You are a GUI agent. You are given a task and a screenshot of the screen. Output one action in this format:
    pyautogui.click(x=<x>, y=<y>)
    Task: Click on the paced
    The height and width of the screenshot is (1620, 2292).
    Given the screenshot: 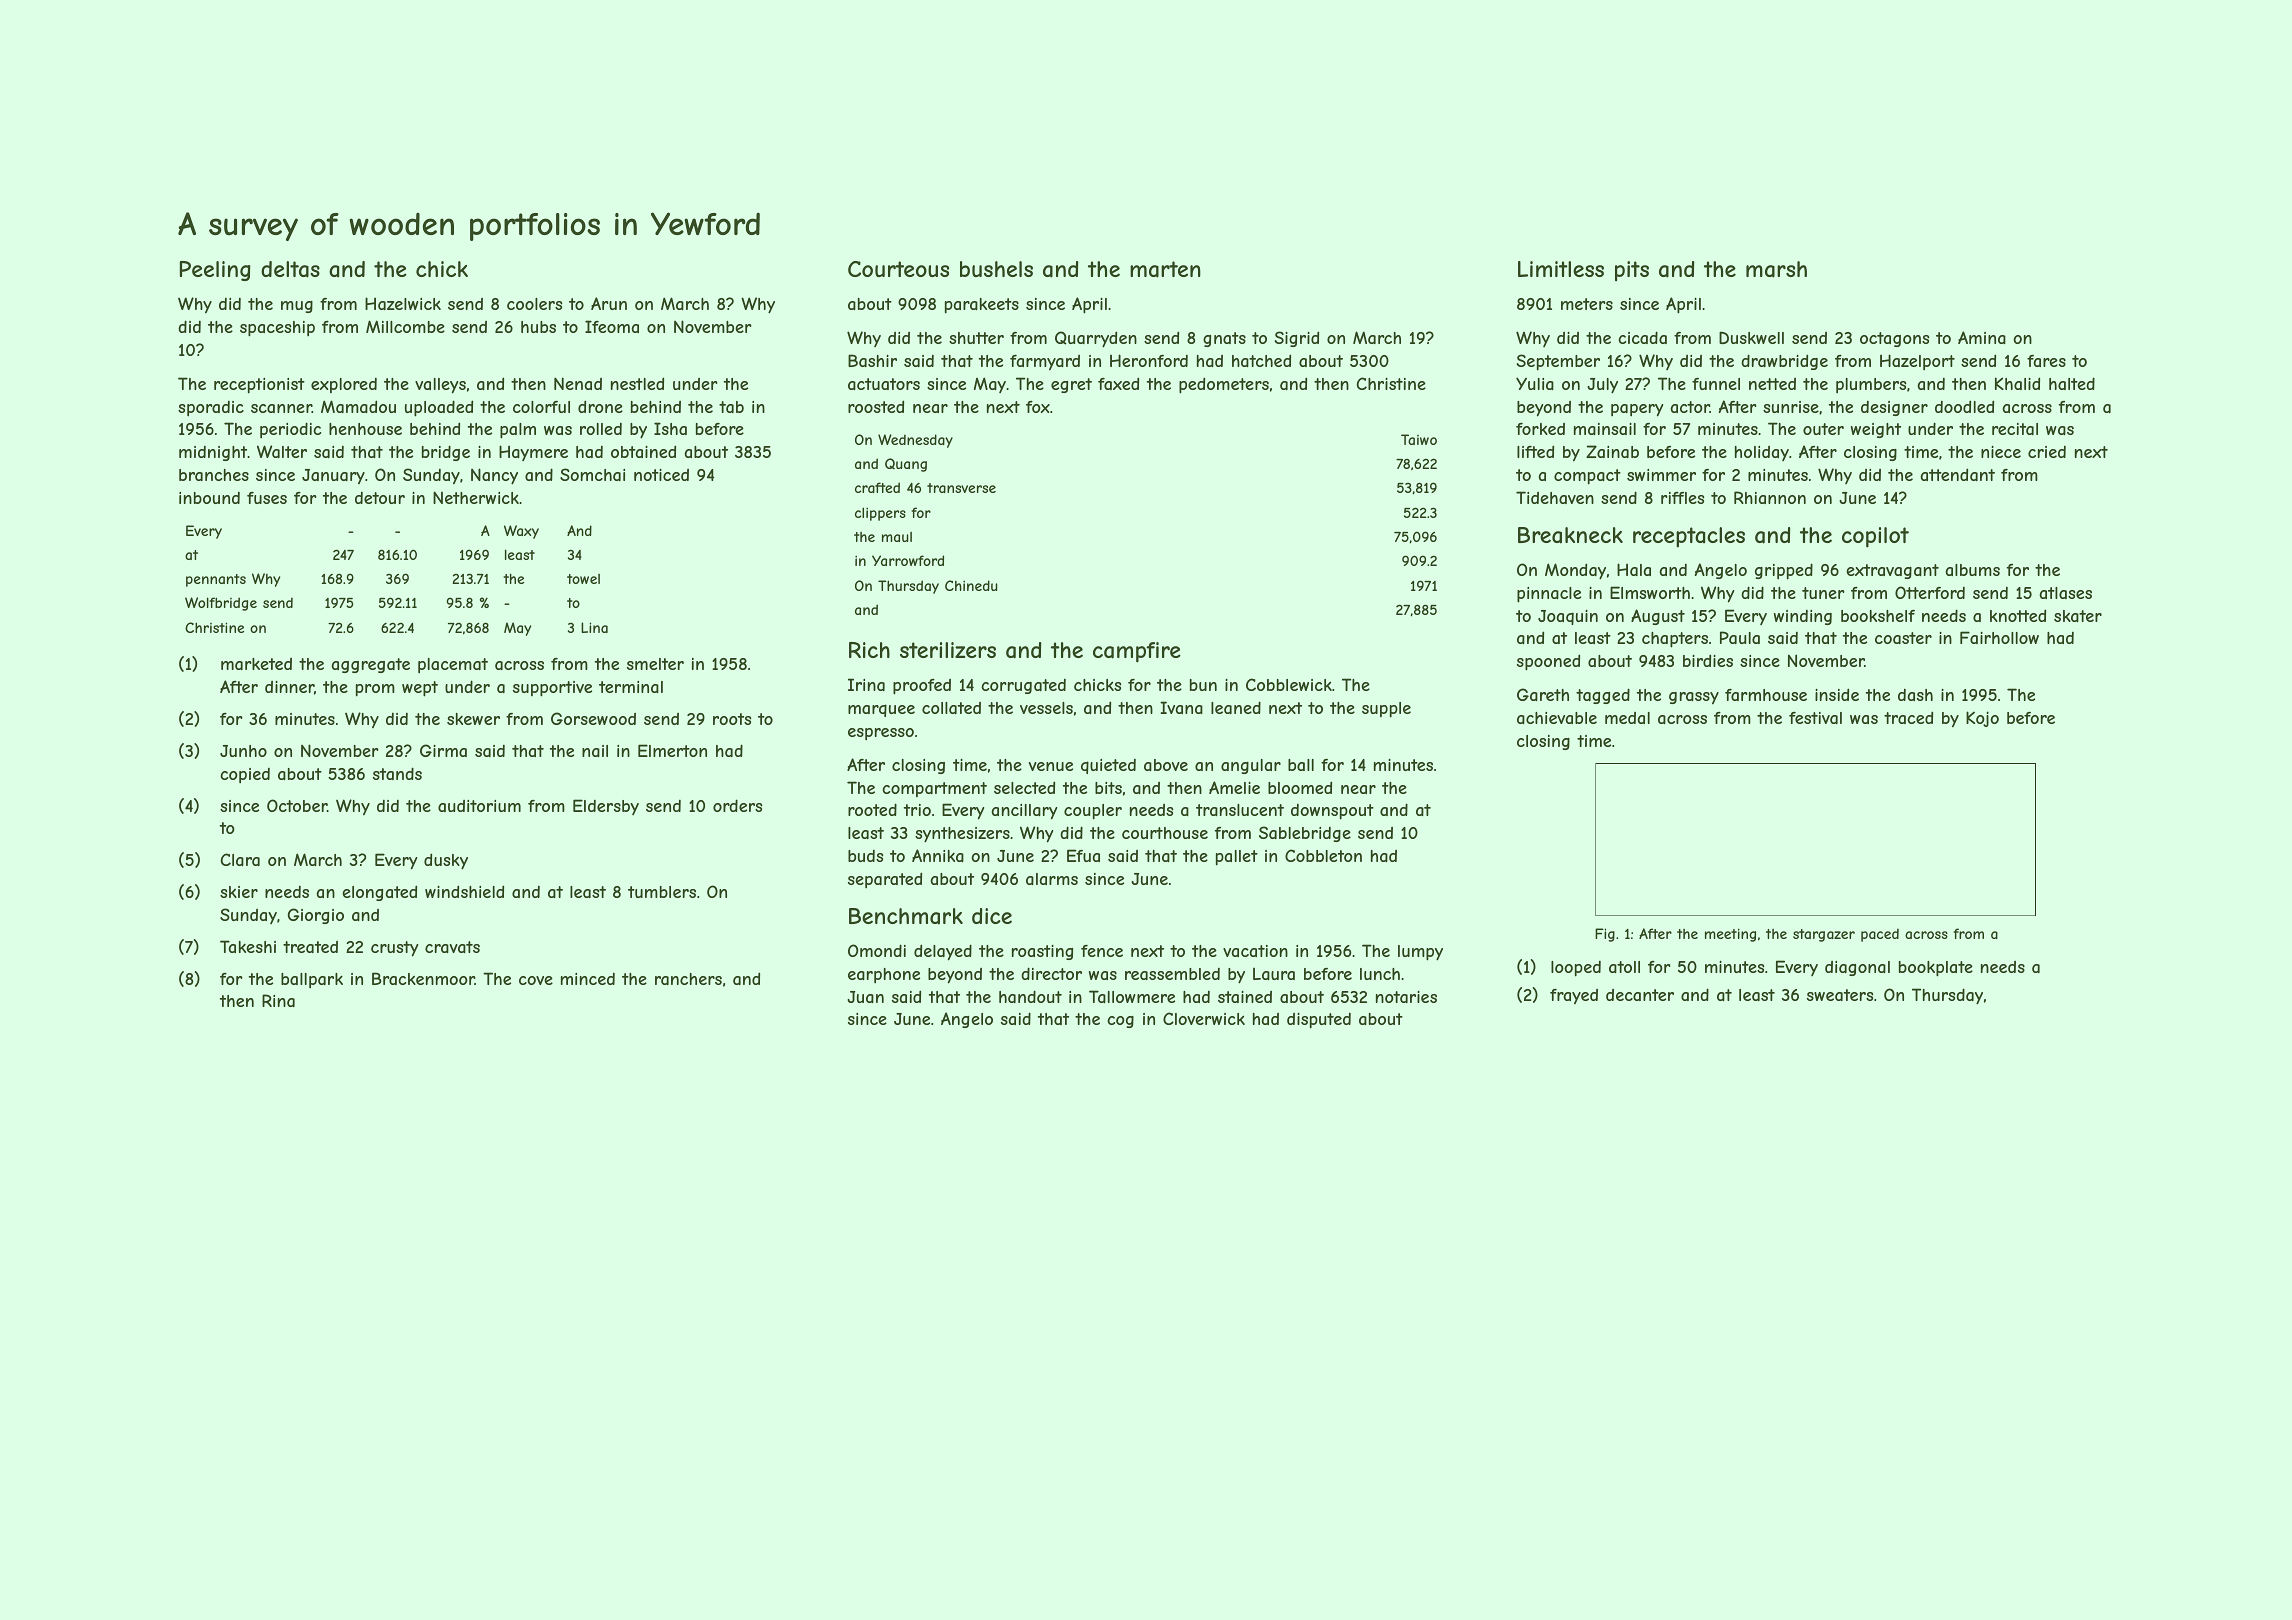 What is the action you would take?
    pyautogui.click(x=1880, y=935)
